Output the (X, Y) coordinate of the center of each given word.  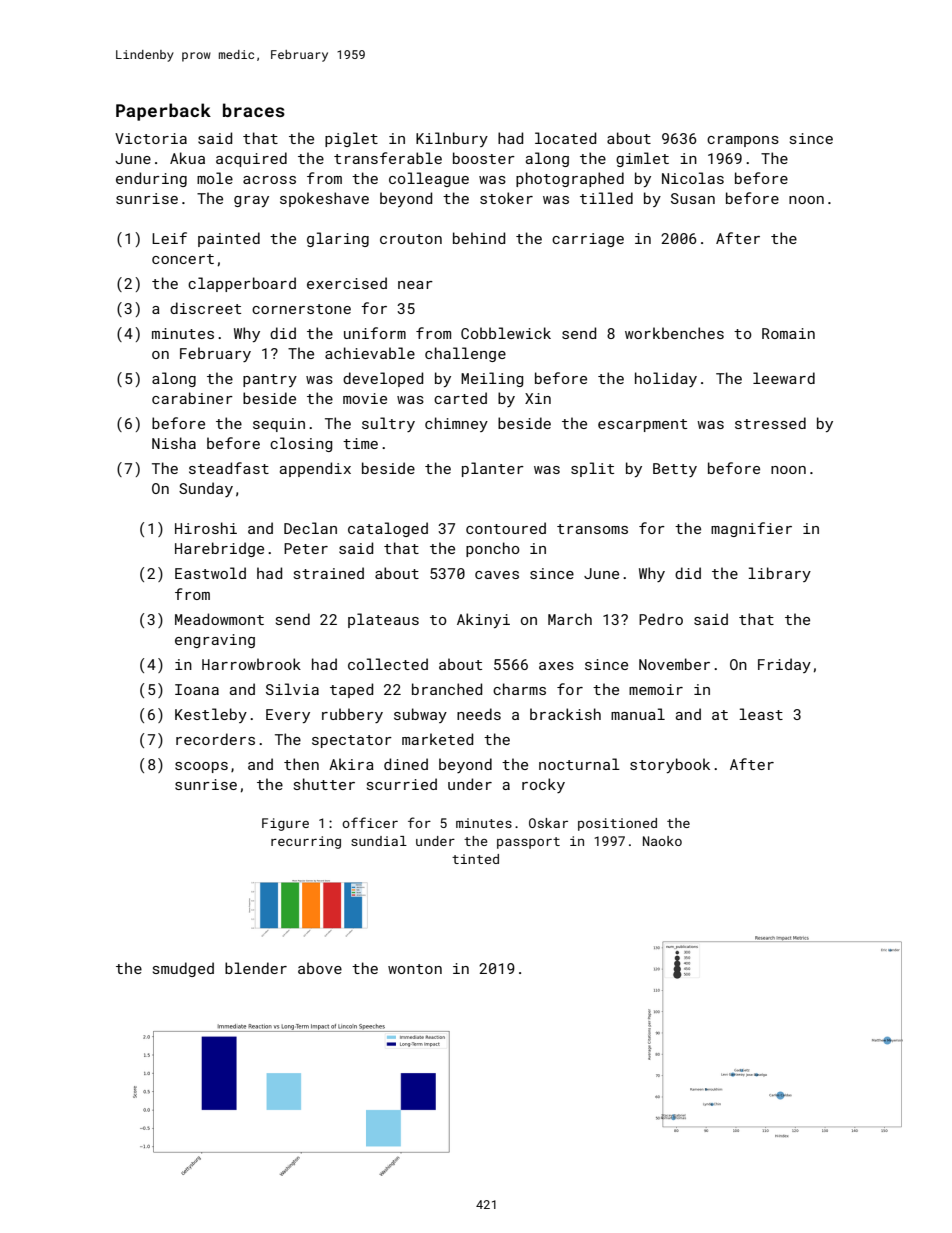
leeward (784, 378)
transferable (388, 158)
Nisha (174, 443)
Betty (675, 470)
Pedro (661, 619)
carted (460, 398)
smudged (183, 969)
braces (254, 110)
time (360, 443)
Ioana (197, 689)
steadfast (229, 468)
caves (497, 575)
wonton (415, 969)
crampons (743, 141)
